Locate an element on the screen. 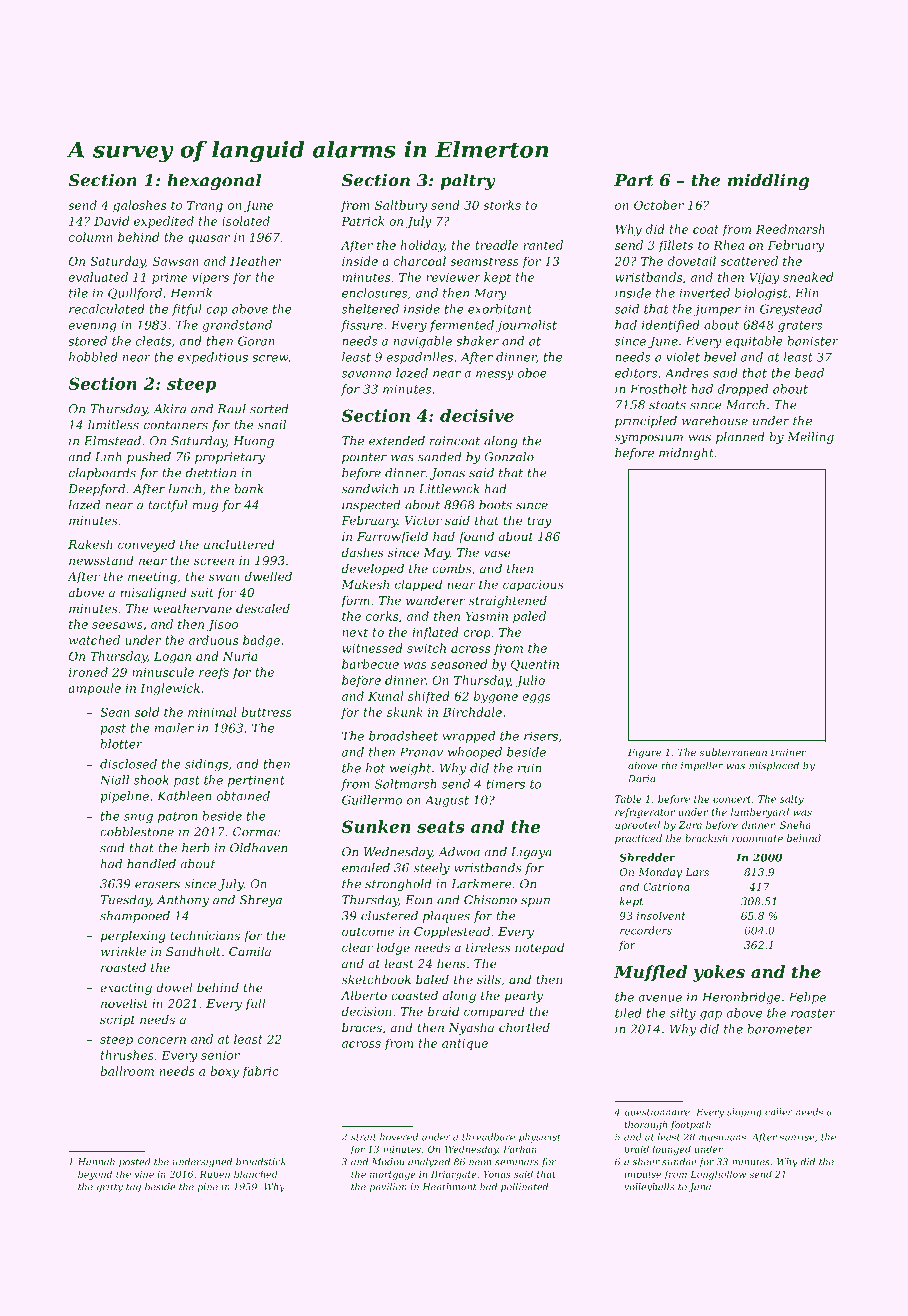 The width and height of the screenshot is (908, 1316). dropped is located at coordinates (743, 390).
